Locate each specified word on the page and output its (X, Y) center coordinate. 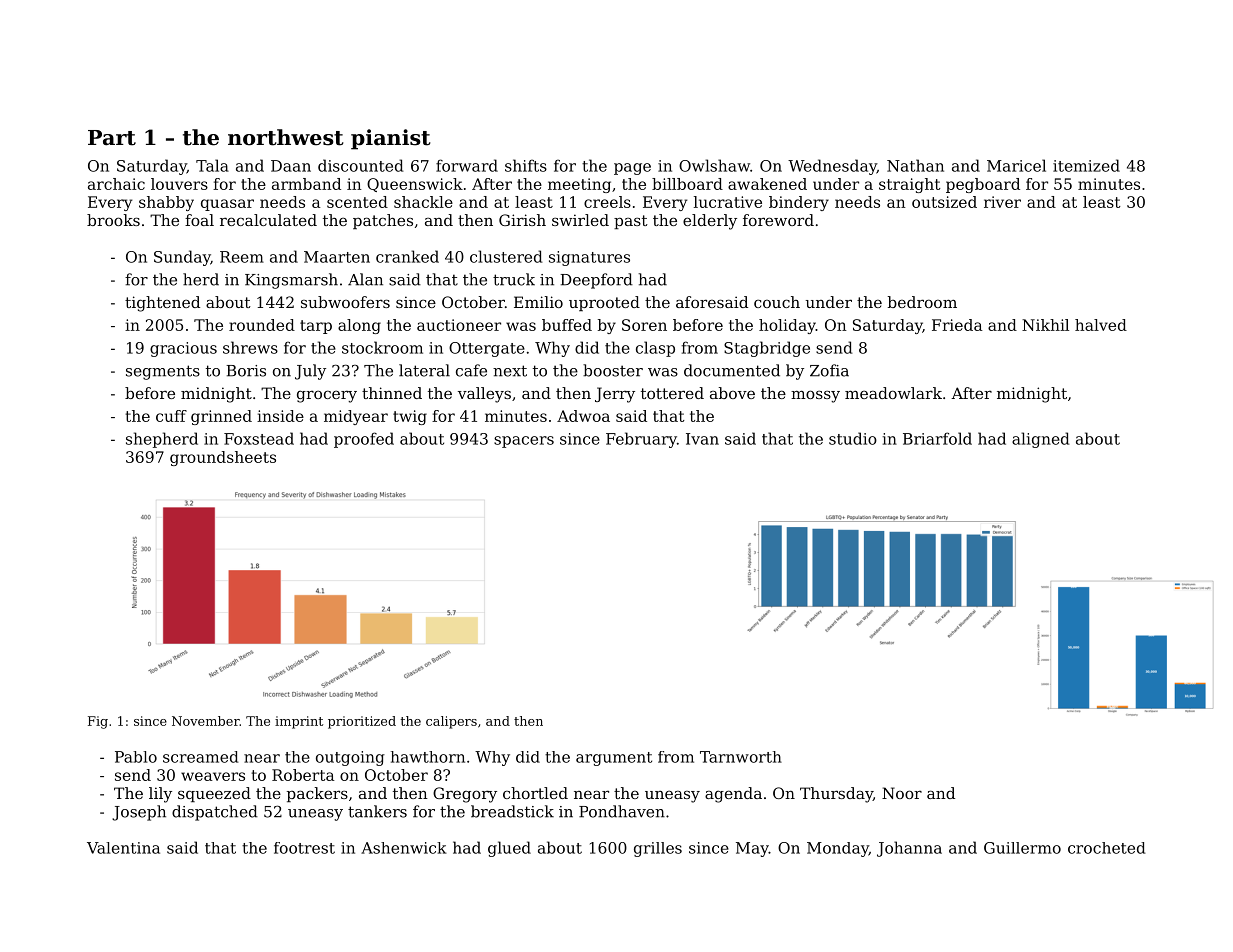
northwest (286, 137)
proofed (364, 440)
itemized (1086, 165)
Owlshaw (714, 165)
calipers (451, 722)
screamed (201, 757)
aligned (1041, 440)
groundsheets (223, 458)
